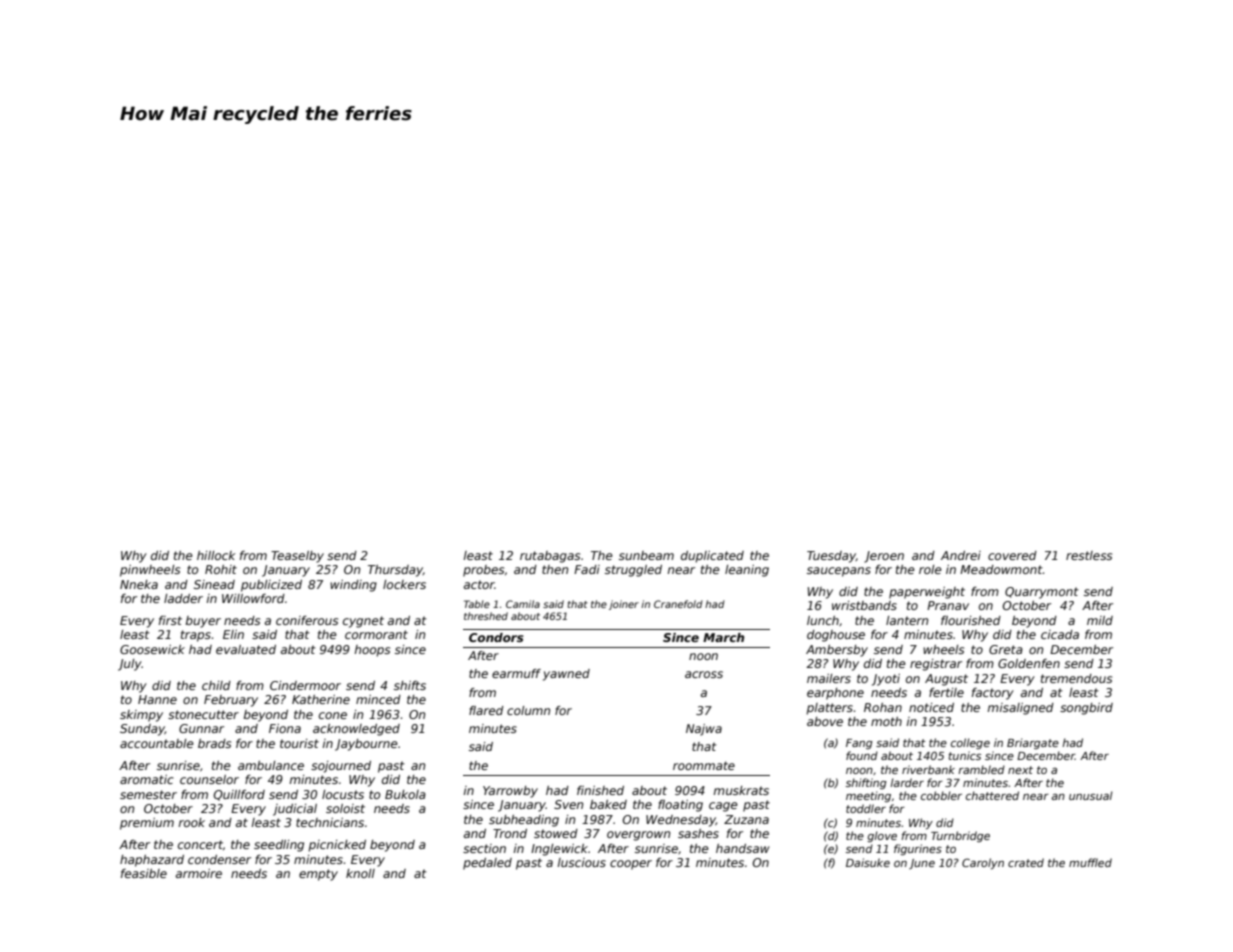  Describe the element at coordinates (566, 675) in the image. I see `yawned` at that location.
